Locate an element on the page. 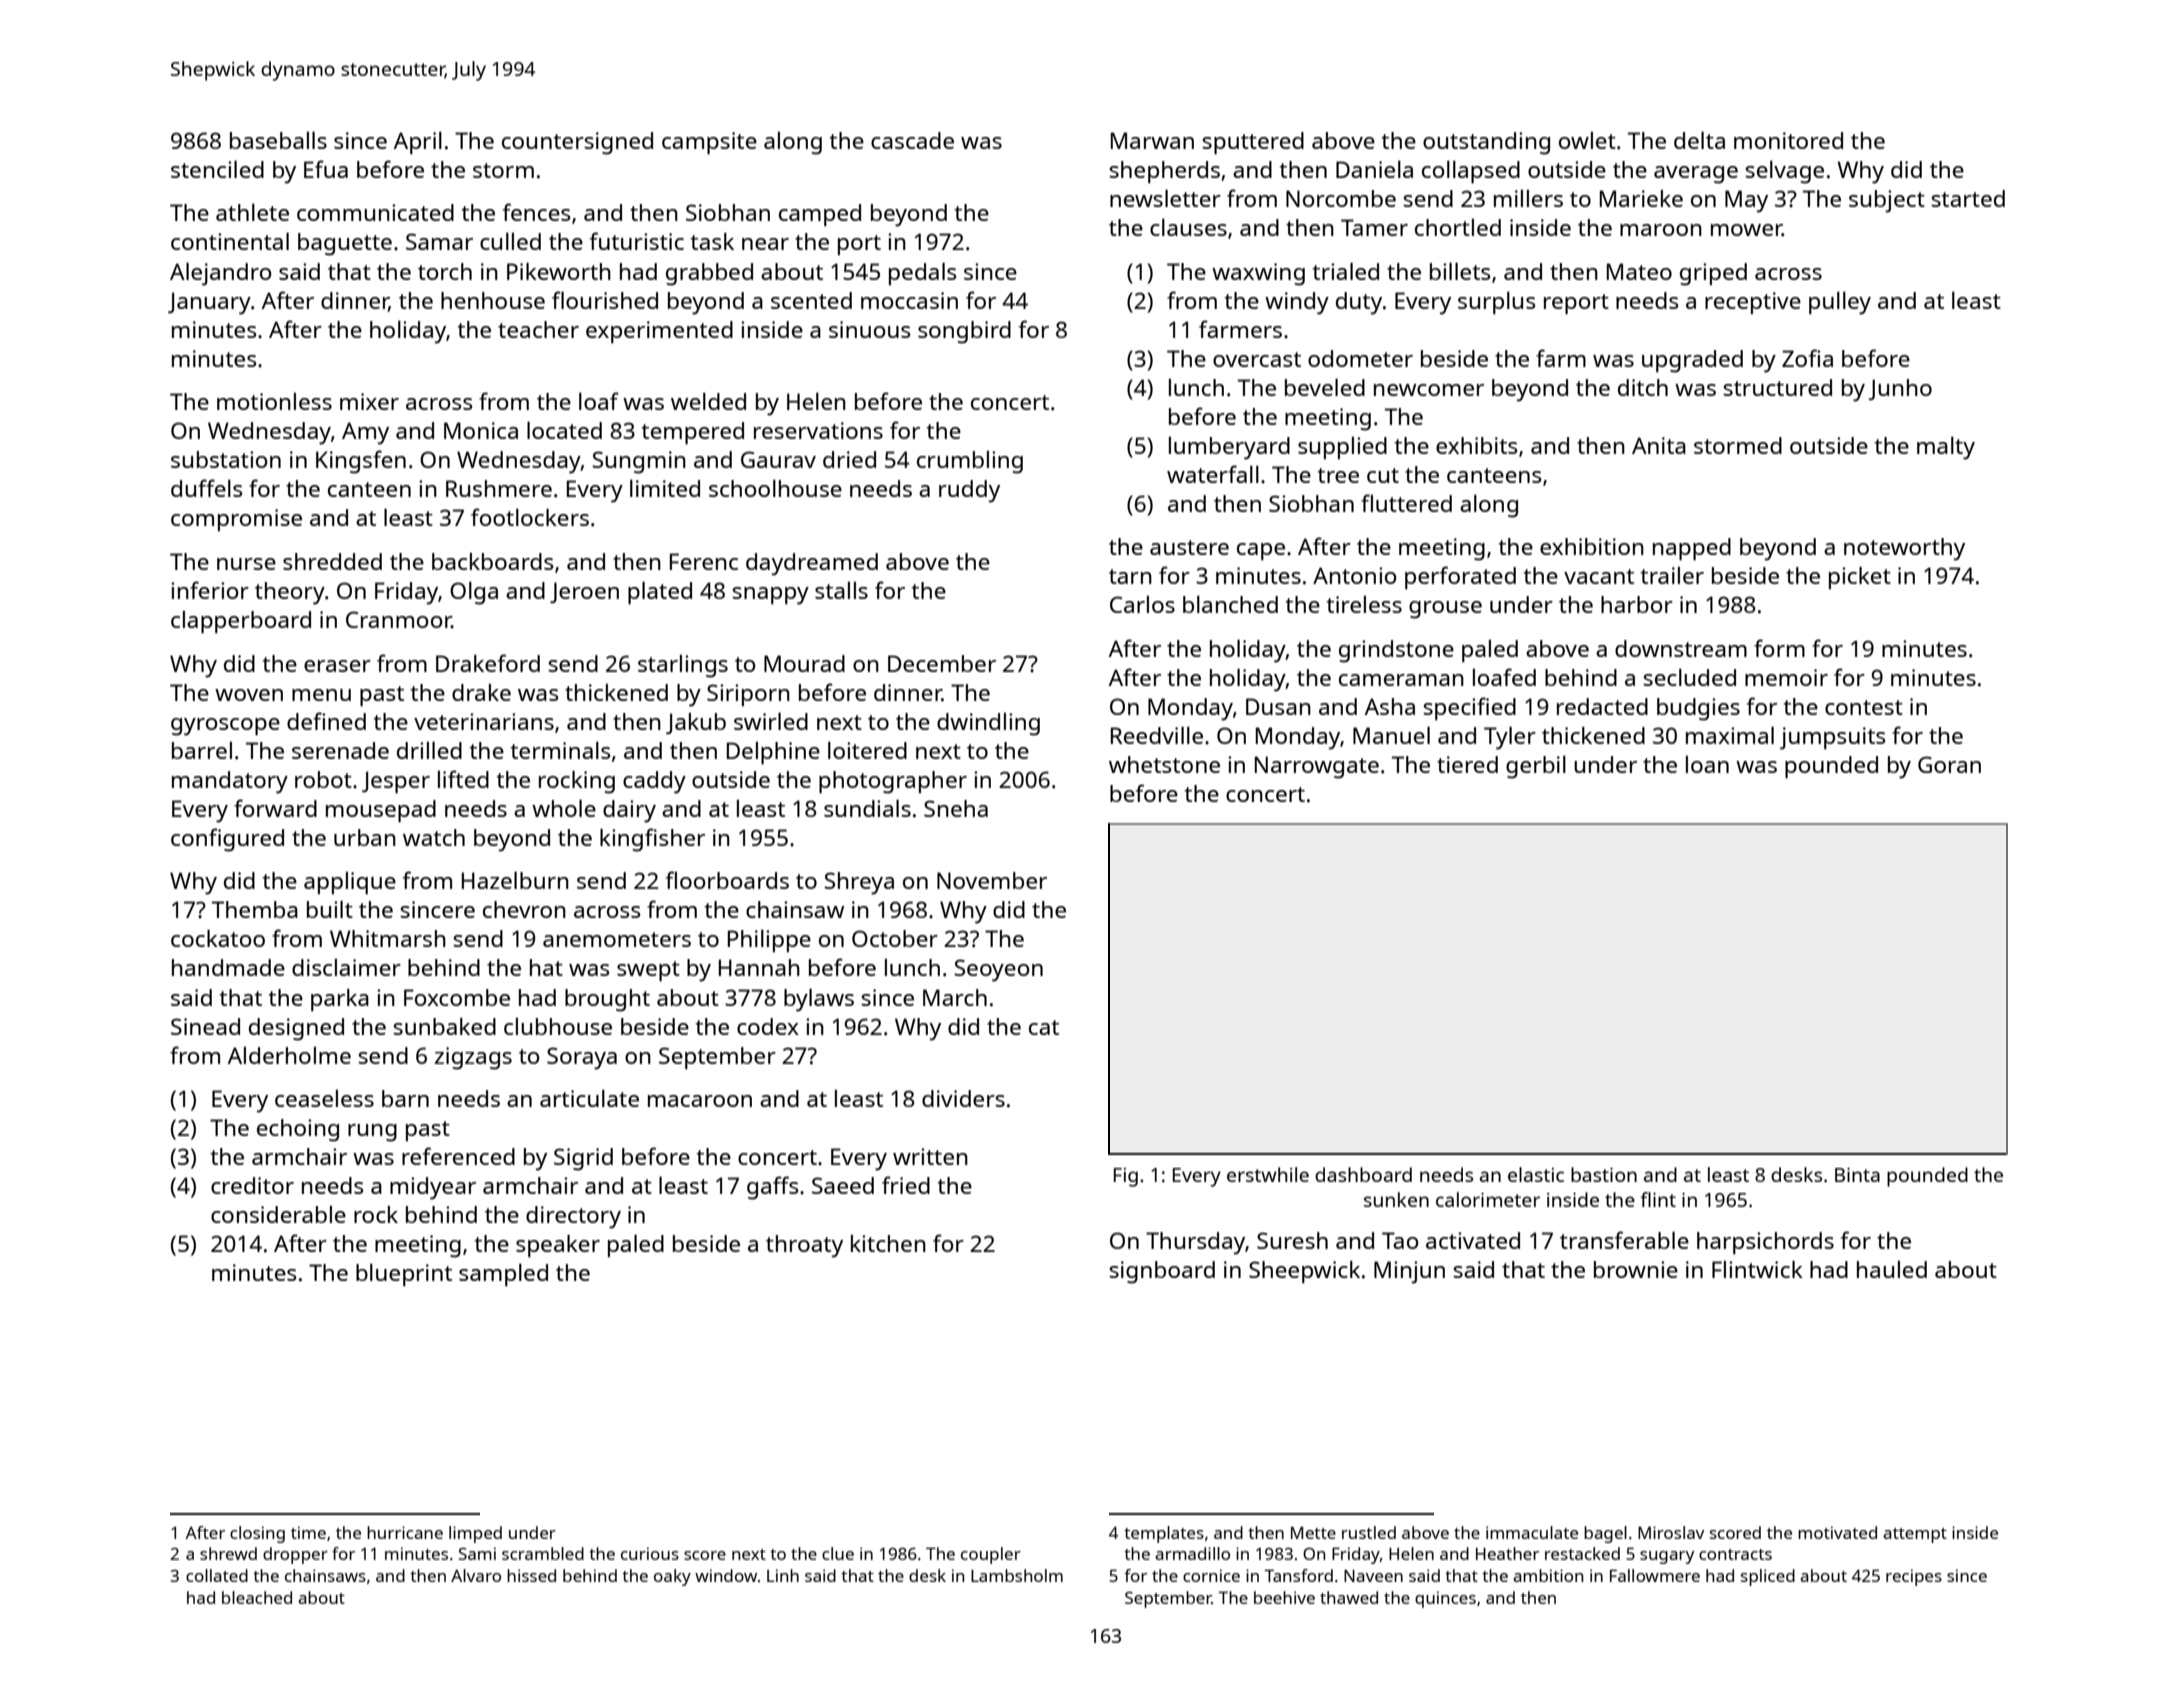 This document has height=1683, width=2178. Anita is located at coordinates (1659, 445).
